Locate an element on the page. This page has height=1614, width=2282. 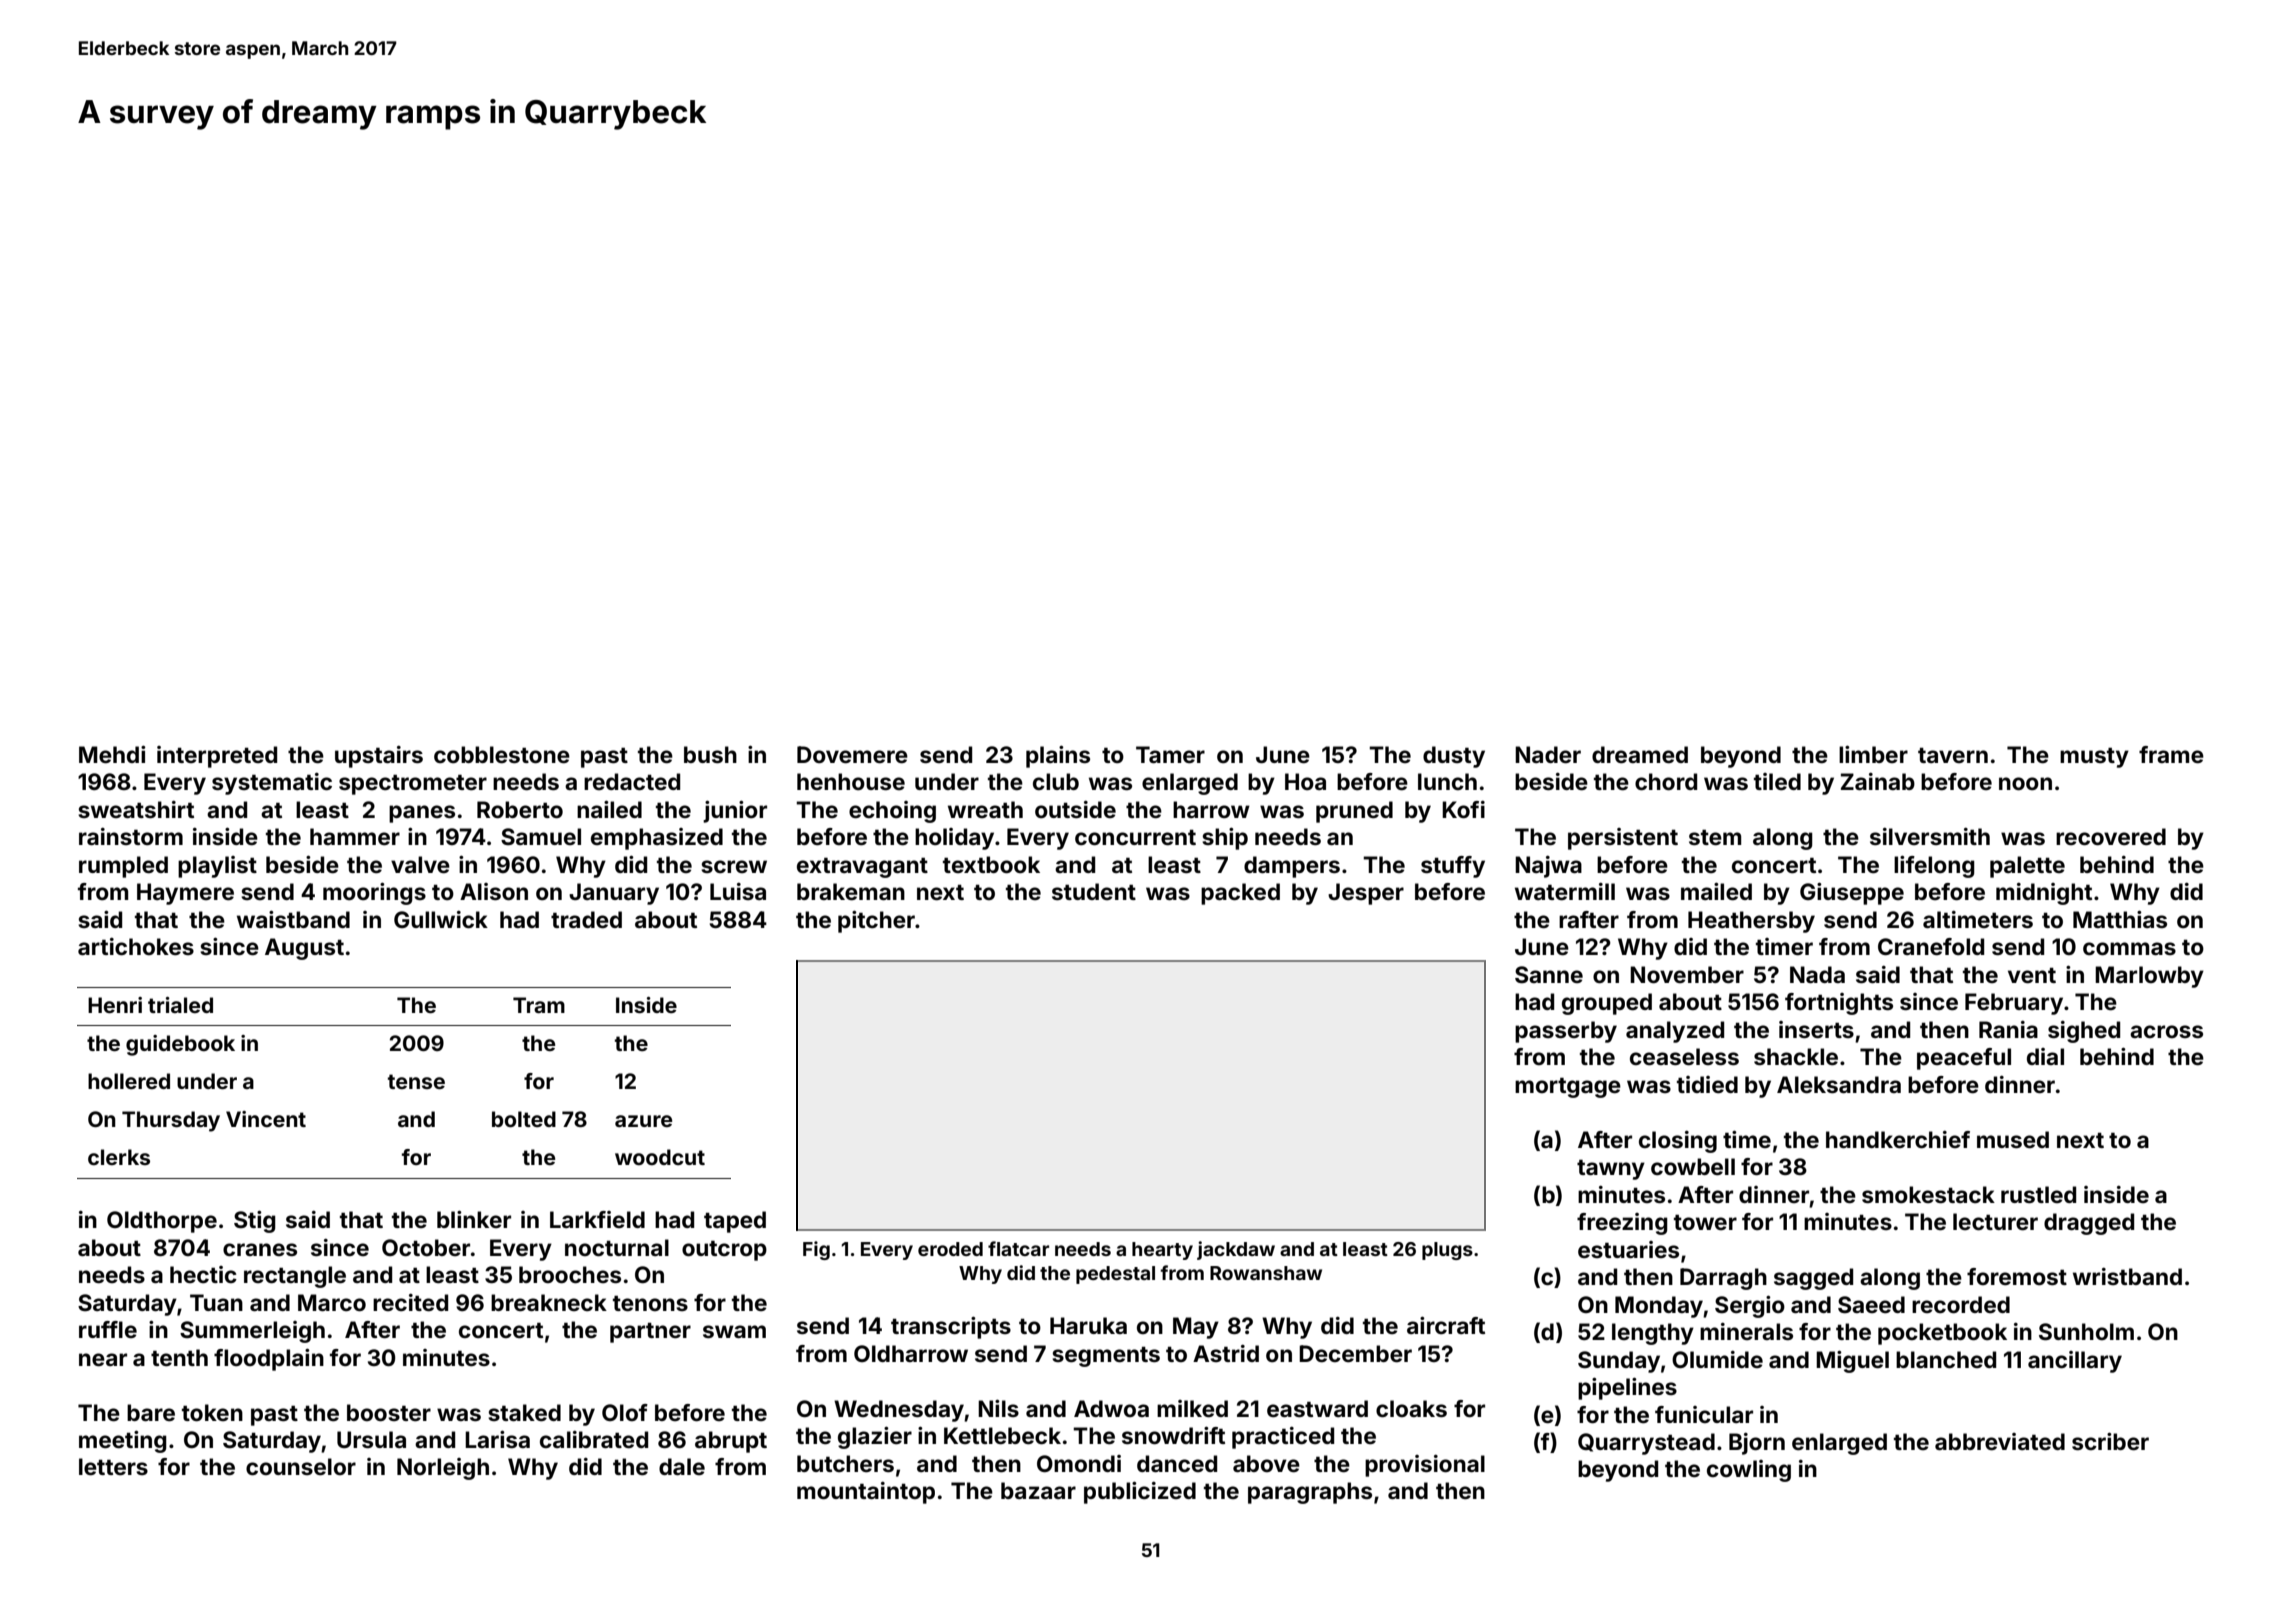
Tram is located at coordinates (539, 1005).
